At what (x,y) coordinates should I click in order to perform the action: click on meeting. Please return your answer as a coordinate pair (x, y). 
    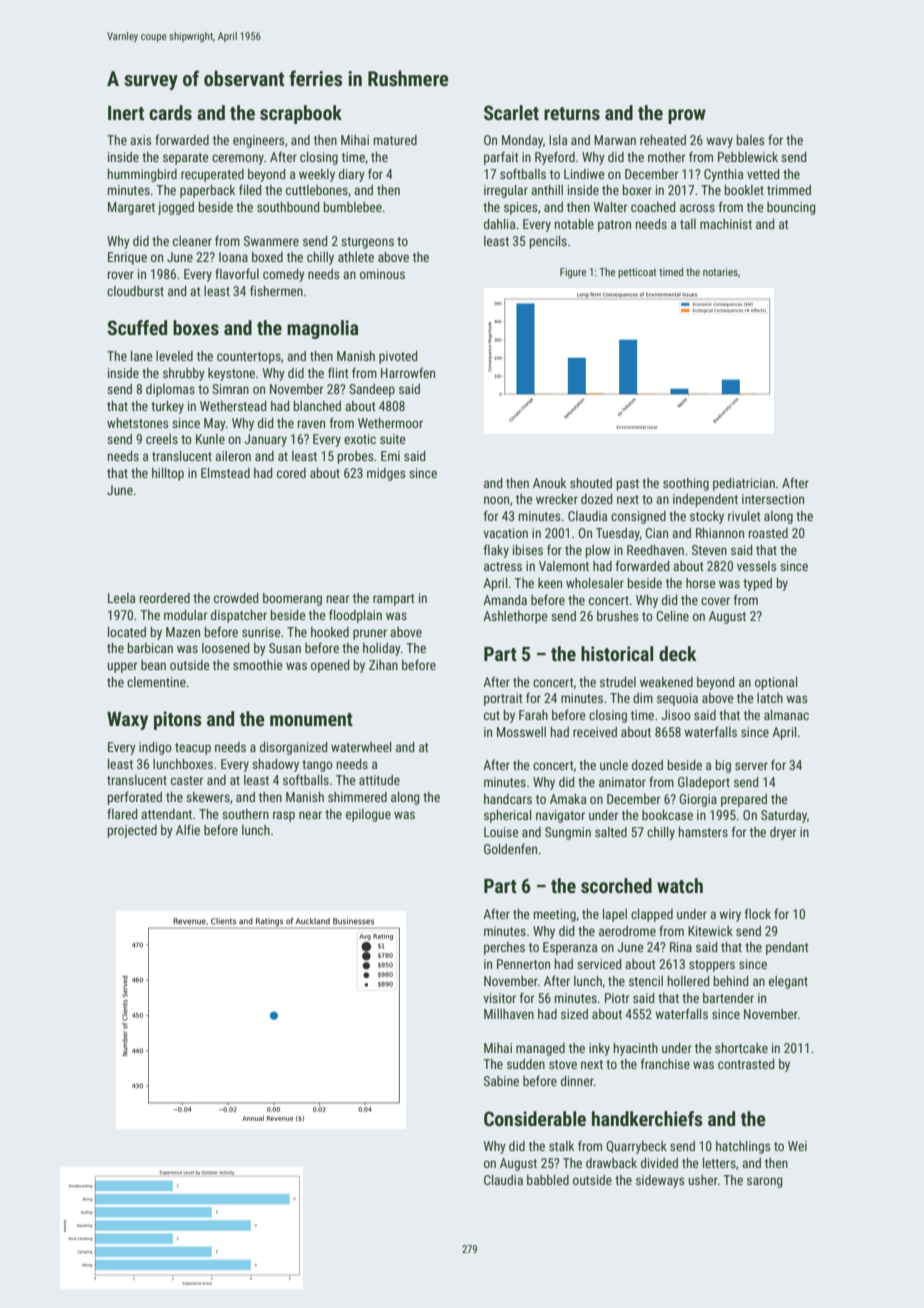
    Looking at the image, I should click on (555, 915).
